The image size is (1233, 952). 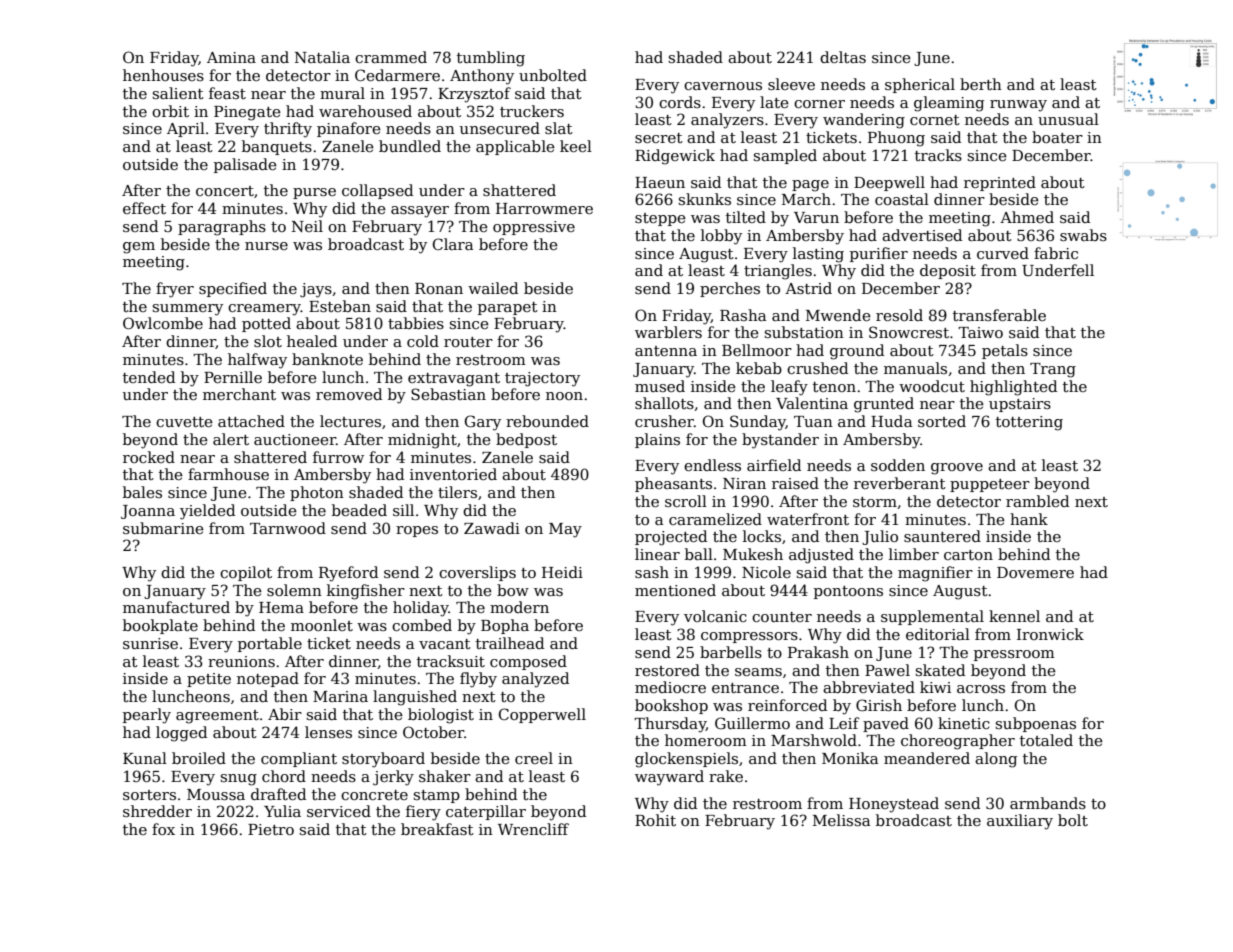 What do you see at coordinates (838, 315) in the screenshot?
I see `Mwende` at bounding box center [838, 315].
